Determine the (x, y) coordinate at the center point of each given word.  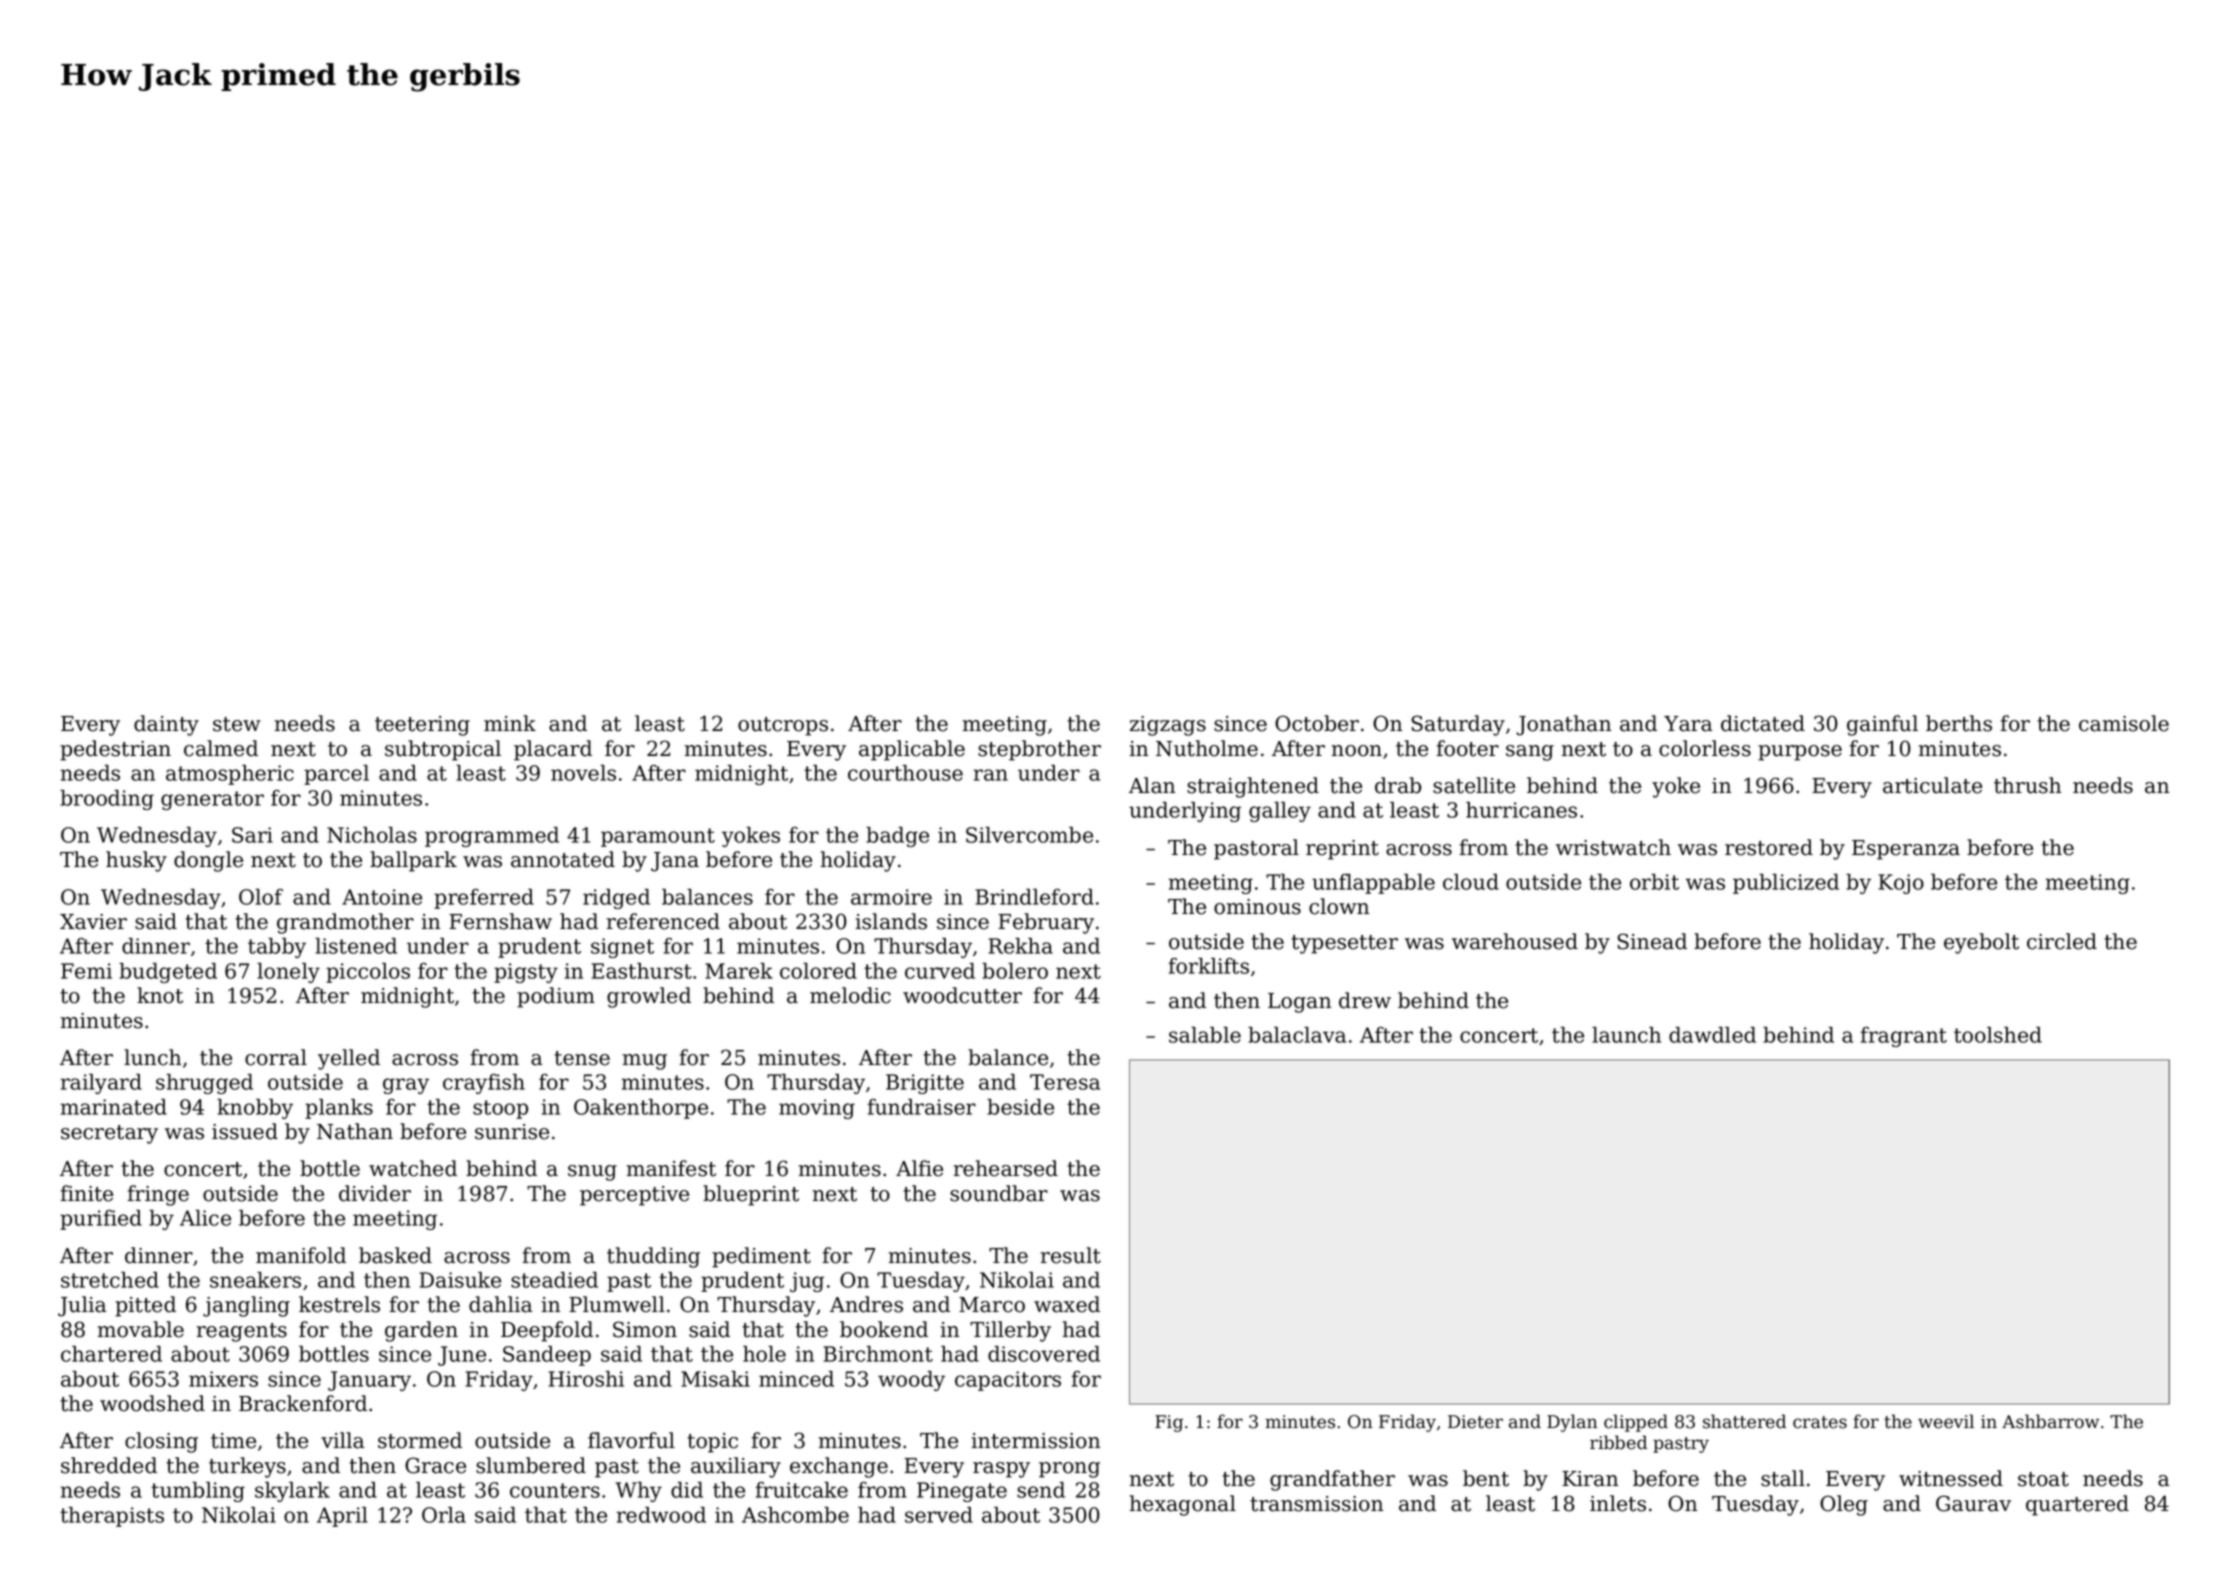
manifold (301, 1255)
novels (583, 773)
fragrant (1904, 1037)
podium (556, 997)
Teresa (1065, 1082)
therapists (112, 1517)
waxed (1067, 1304)
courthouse (905, 773)
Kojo (1901, 884)
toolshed (1998, 1035)
